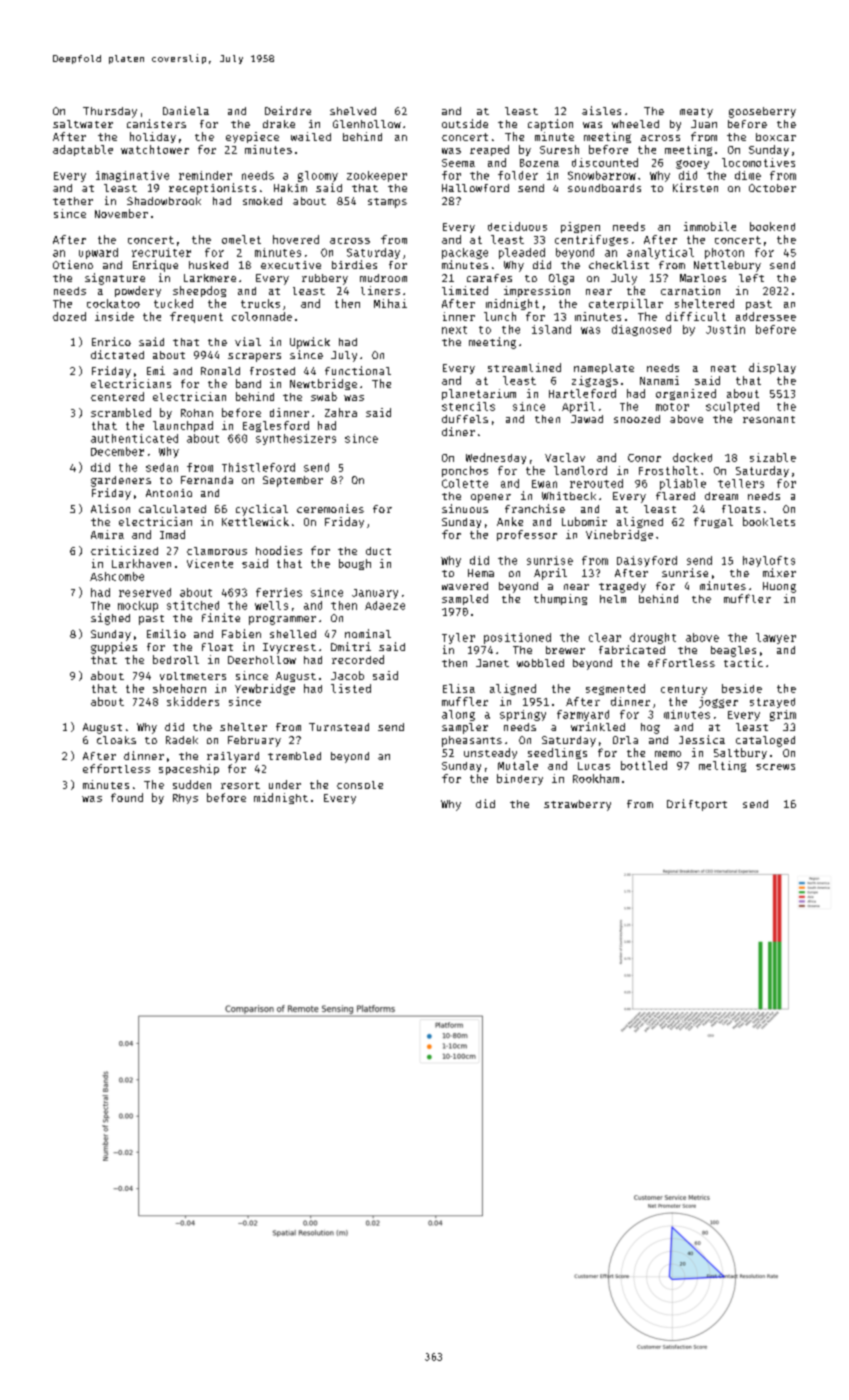  I want to click on skidders, so click(193, 701).
